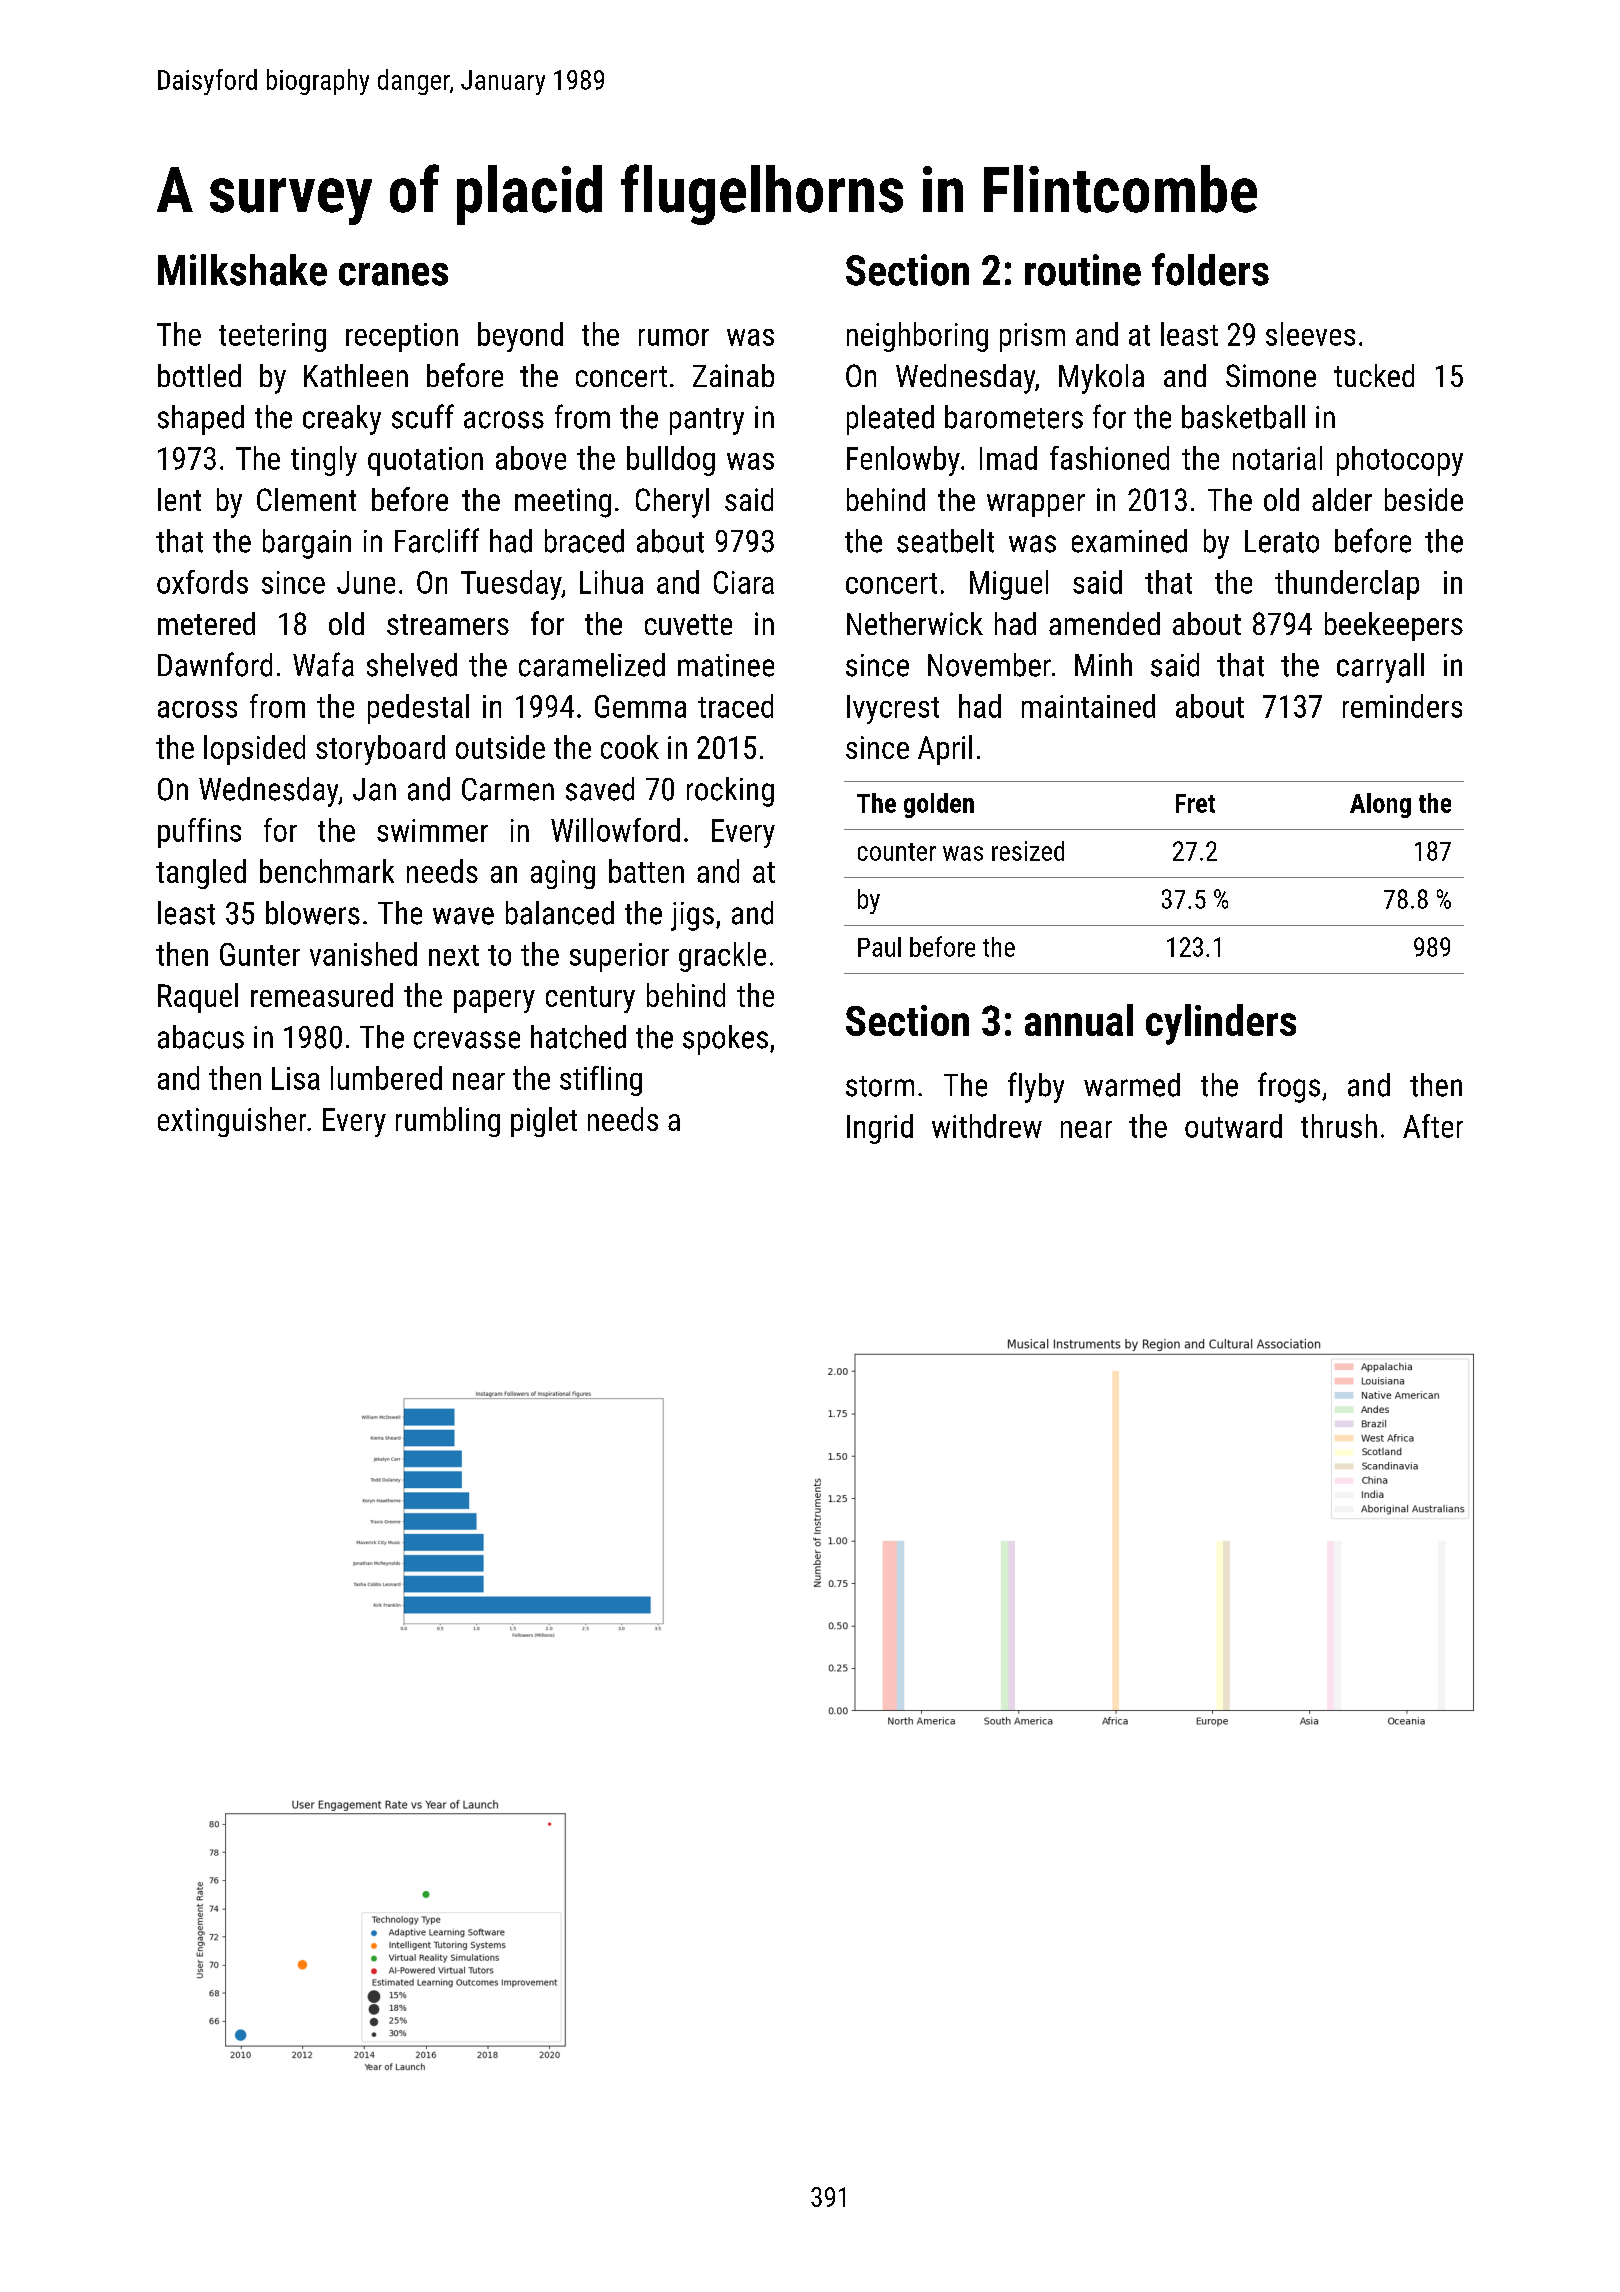  Describe the element at coordinates (584, 541) in the screenshot. I see `braced` at that location.
